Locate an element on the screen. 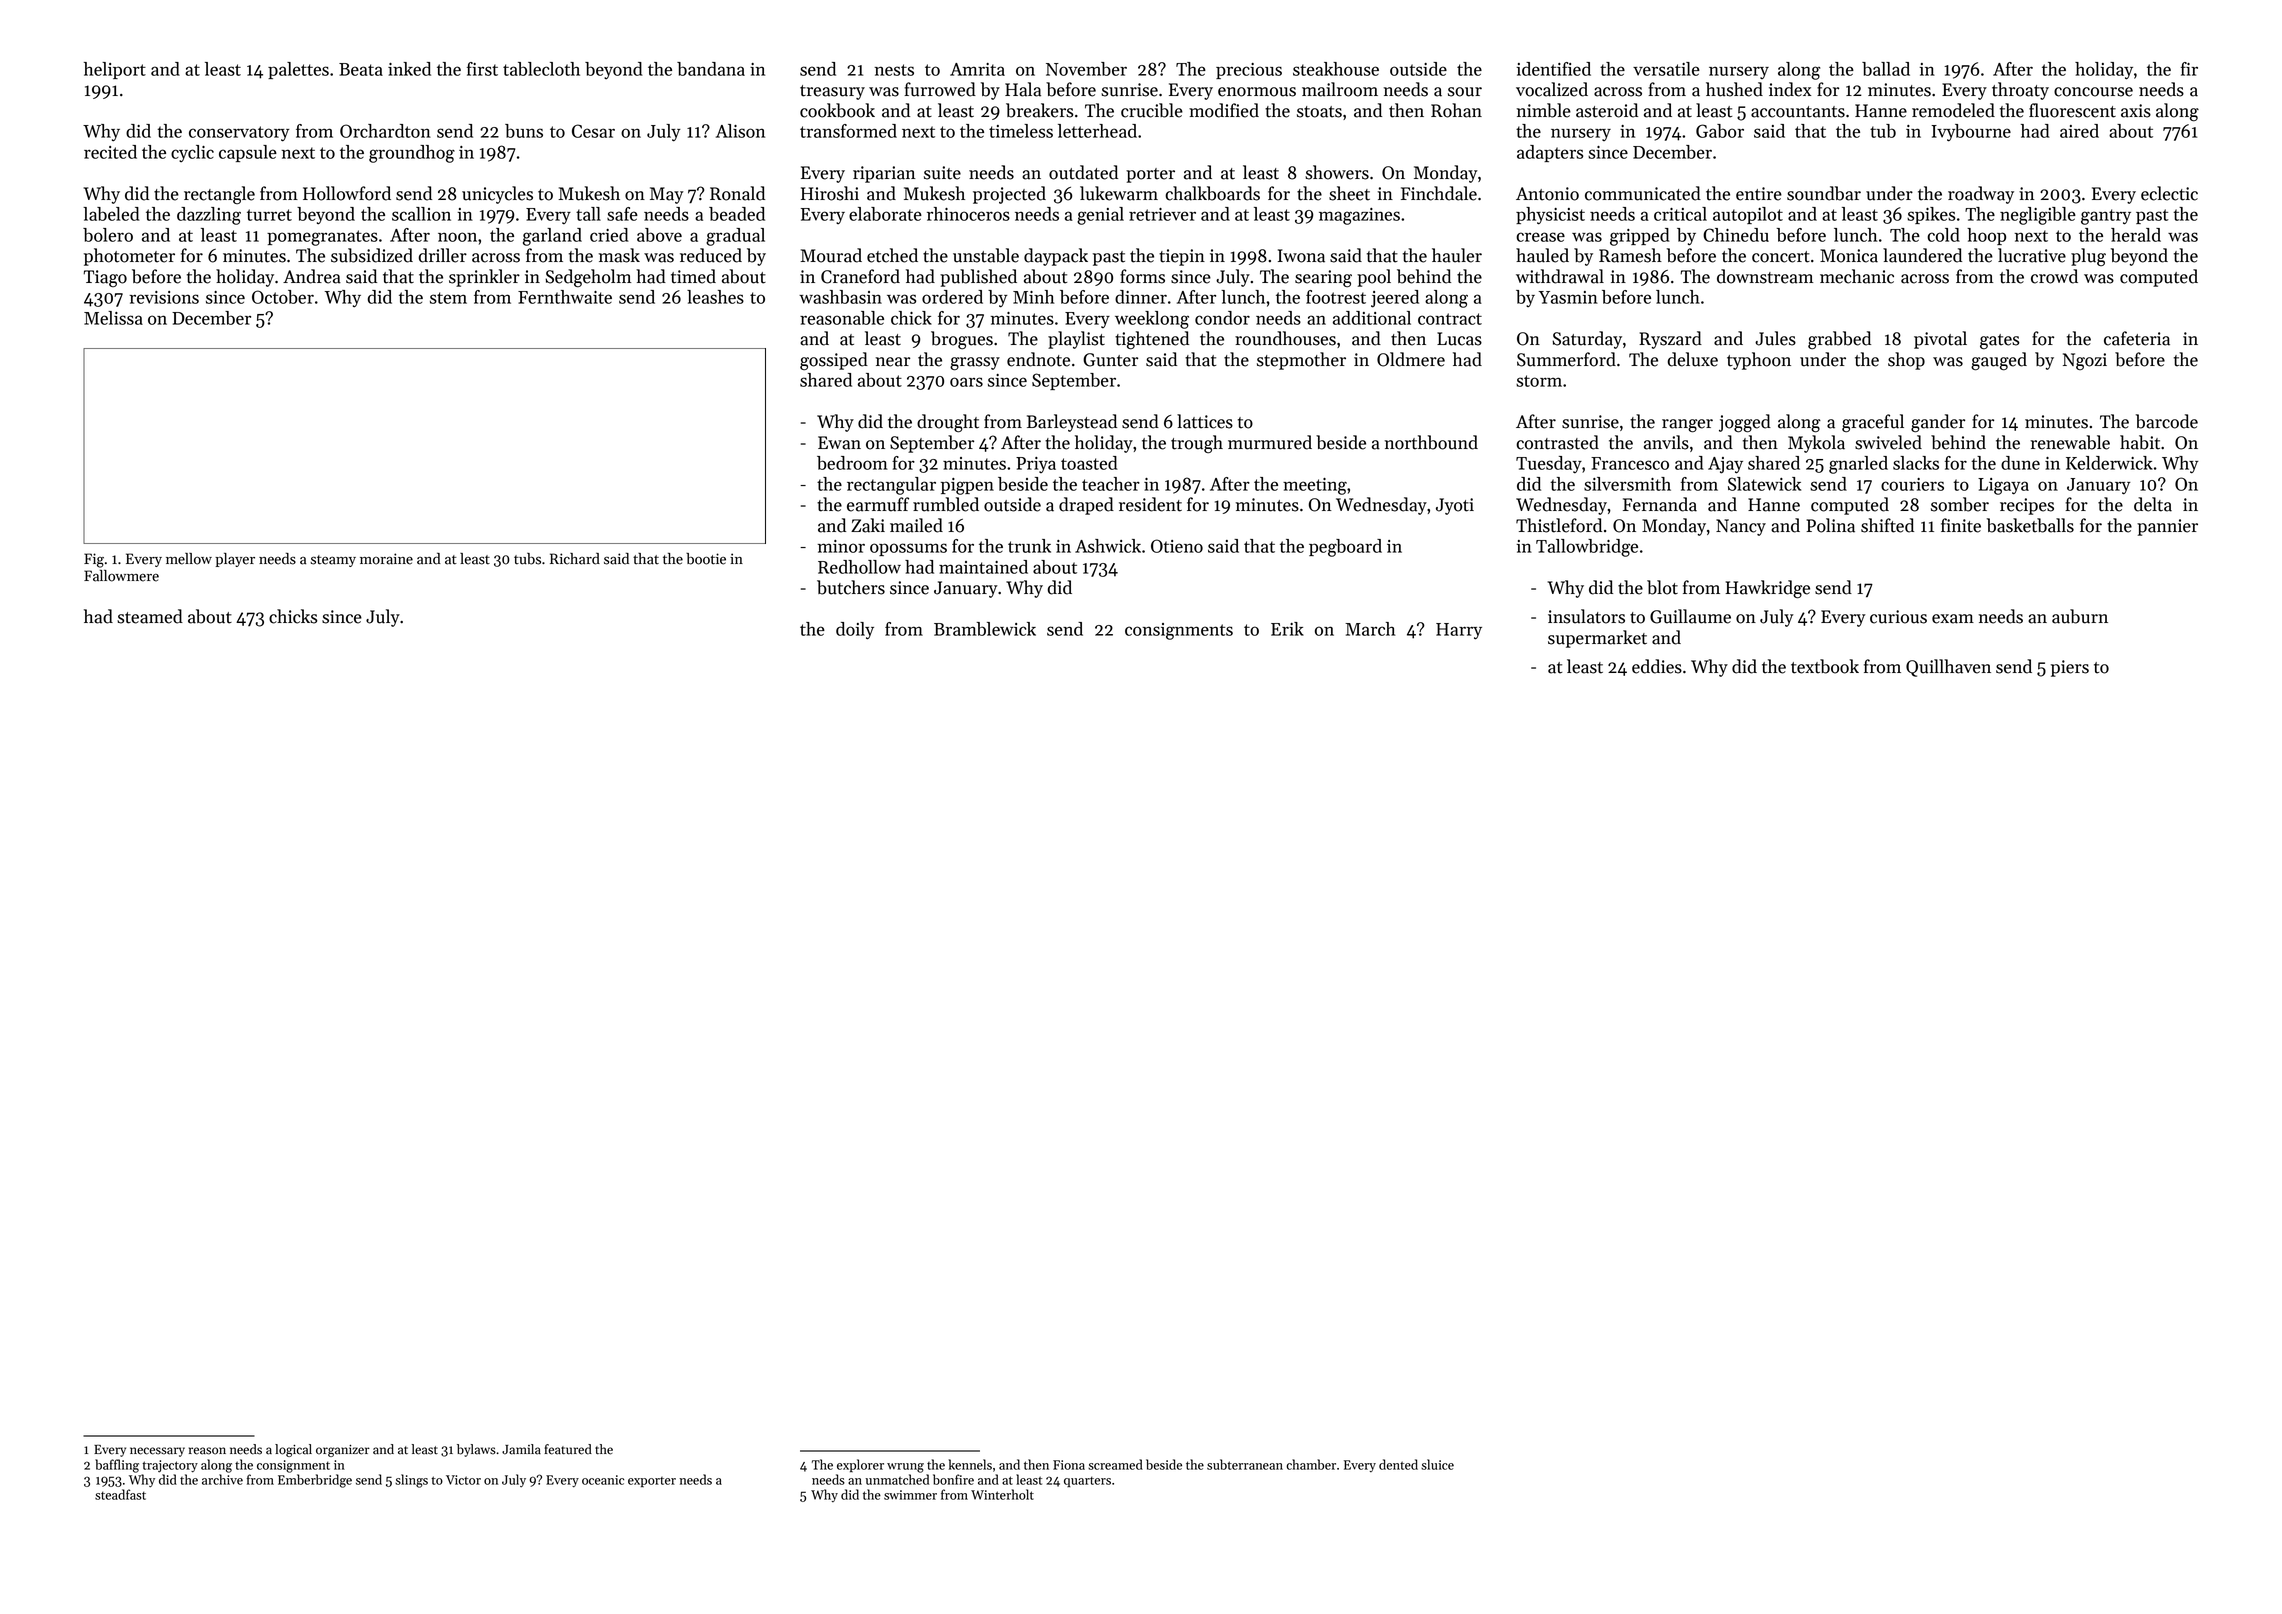  versatile is located at coordinates (1666, 69).
